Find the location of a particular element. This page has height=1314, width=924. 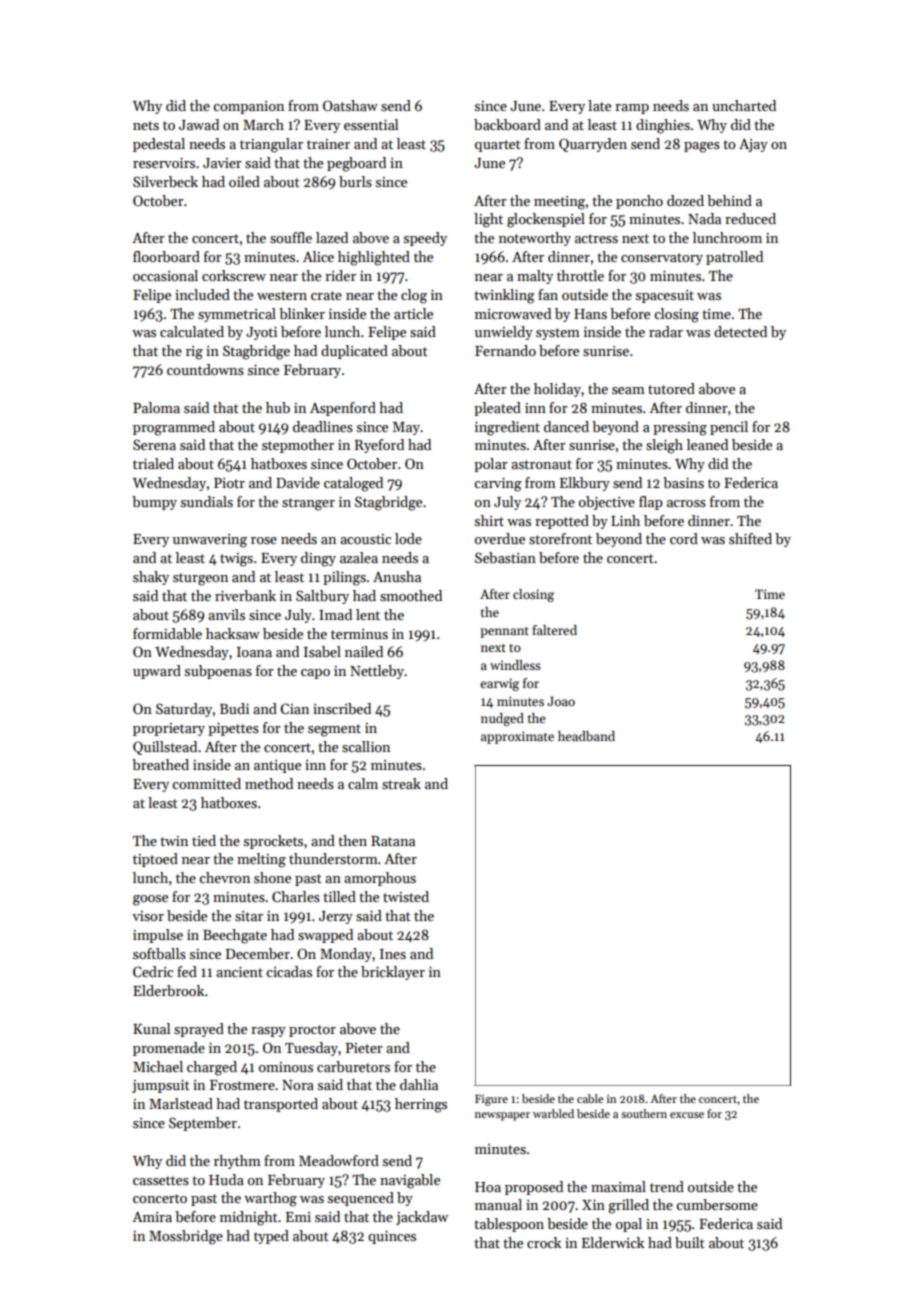

approximate is located at coordinates (517, 737).
